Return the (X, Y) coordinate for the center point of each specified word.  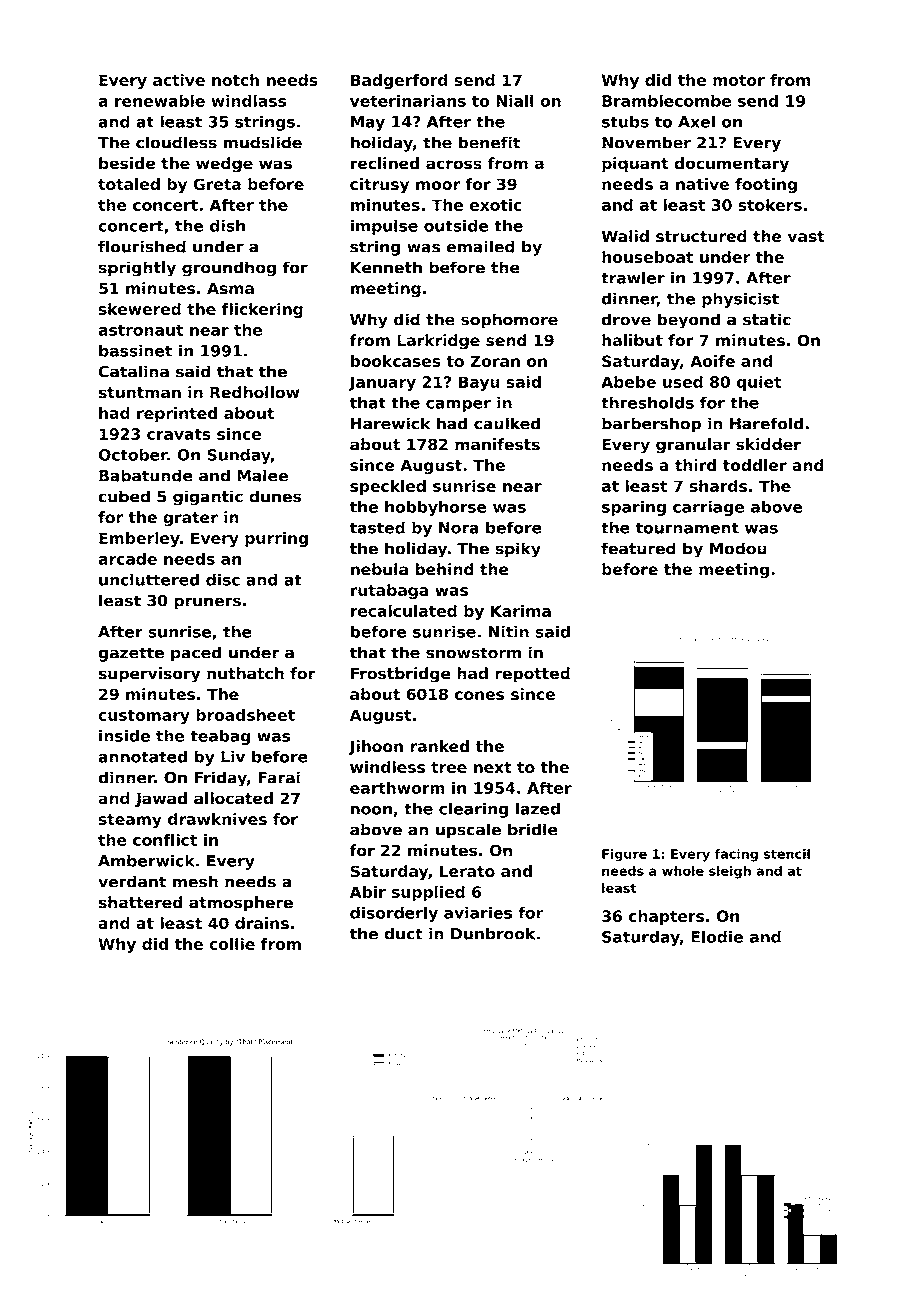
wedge (224, 165)
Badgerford (399, 81)
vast (806, 236)
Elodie (717, 936)
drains (262, 923)
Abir (368, 892)
